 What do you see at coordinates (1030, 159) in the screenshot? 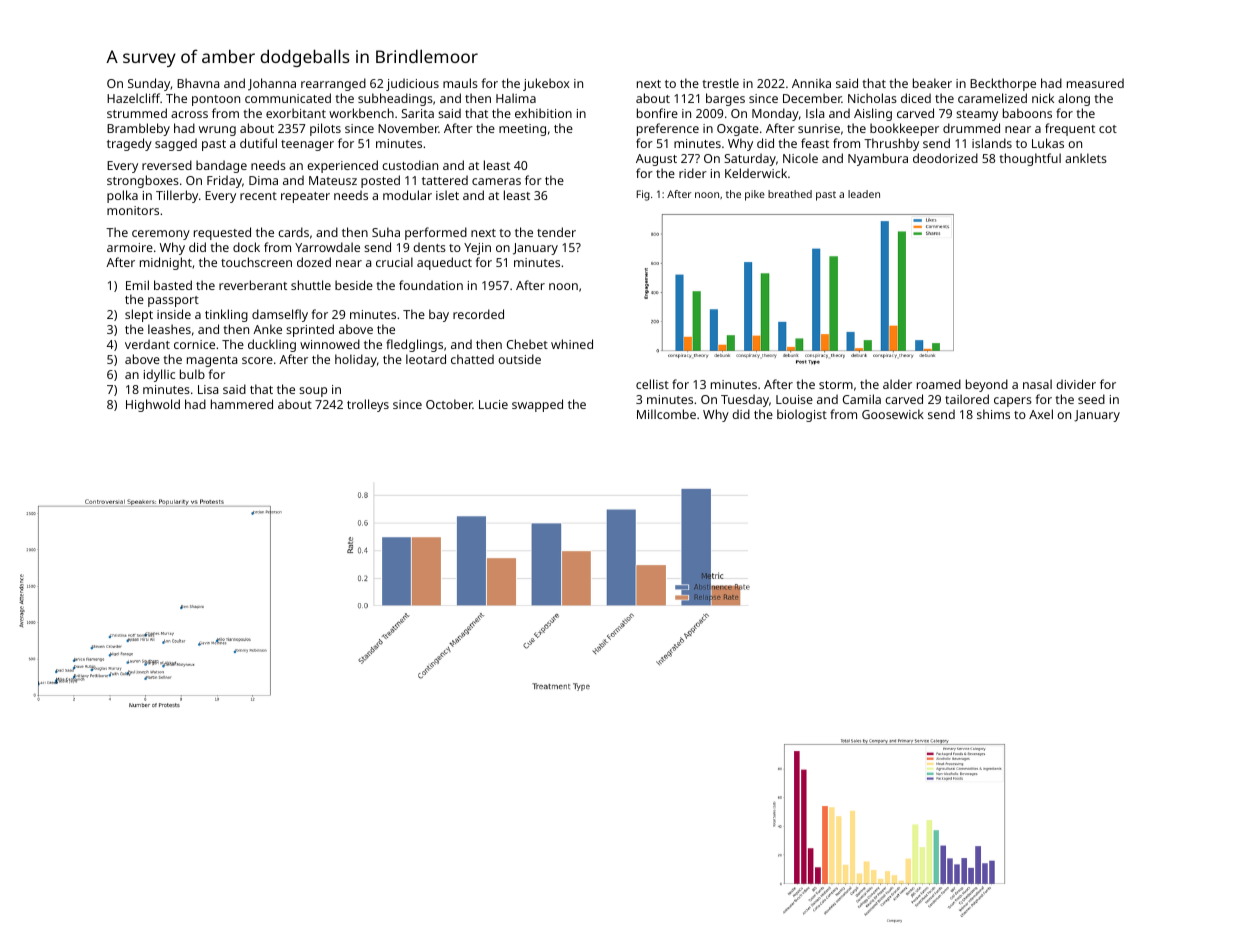
I see `thoughtful` at bounding box center [1030, 159].
